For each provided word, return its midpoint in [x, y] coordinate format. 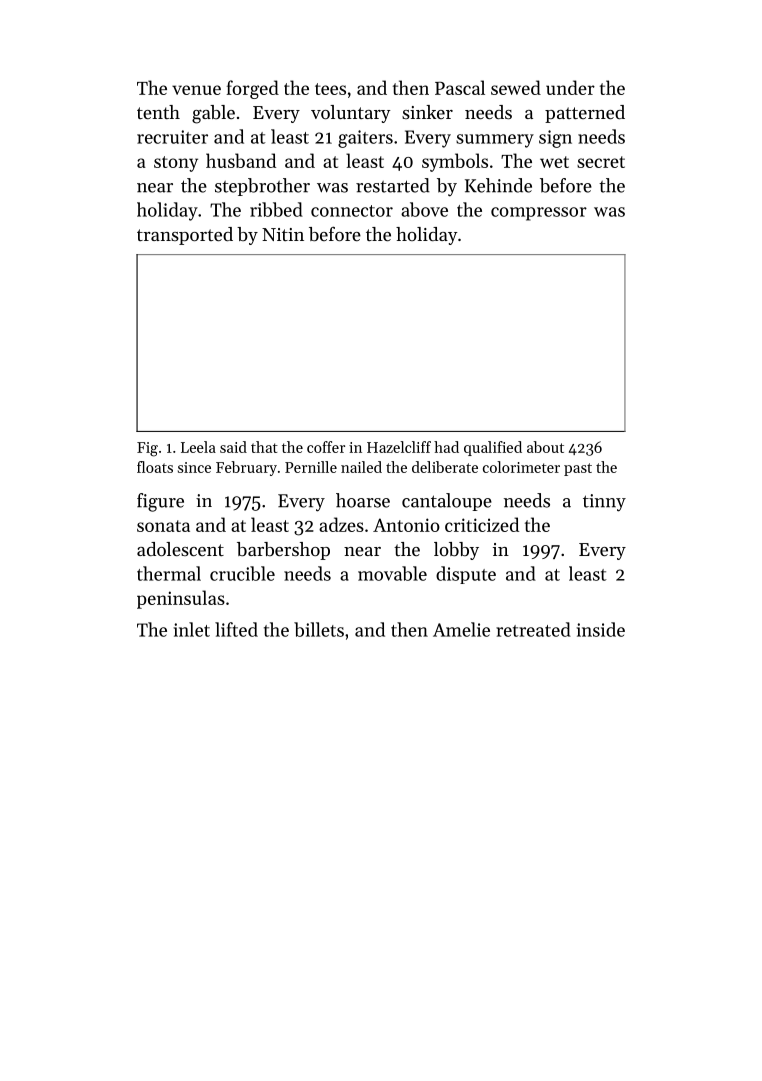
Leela [198, 447]
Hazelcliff [399, 447]
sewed [516, 87]
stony [176, 164]
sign [555, 139]
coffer [326, 447]
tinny [604, 503]
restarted [393, 185]
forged [253, 89]
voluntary [351, 114]
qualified [493, 448]
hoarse [363, 500]
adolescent [180, 549]
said [233, 447]
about [545, 447]
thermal [169, 573]
